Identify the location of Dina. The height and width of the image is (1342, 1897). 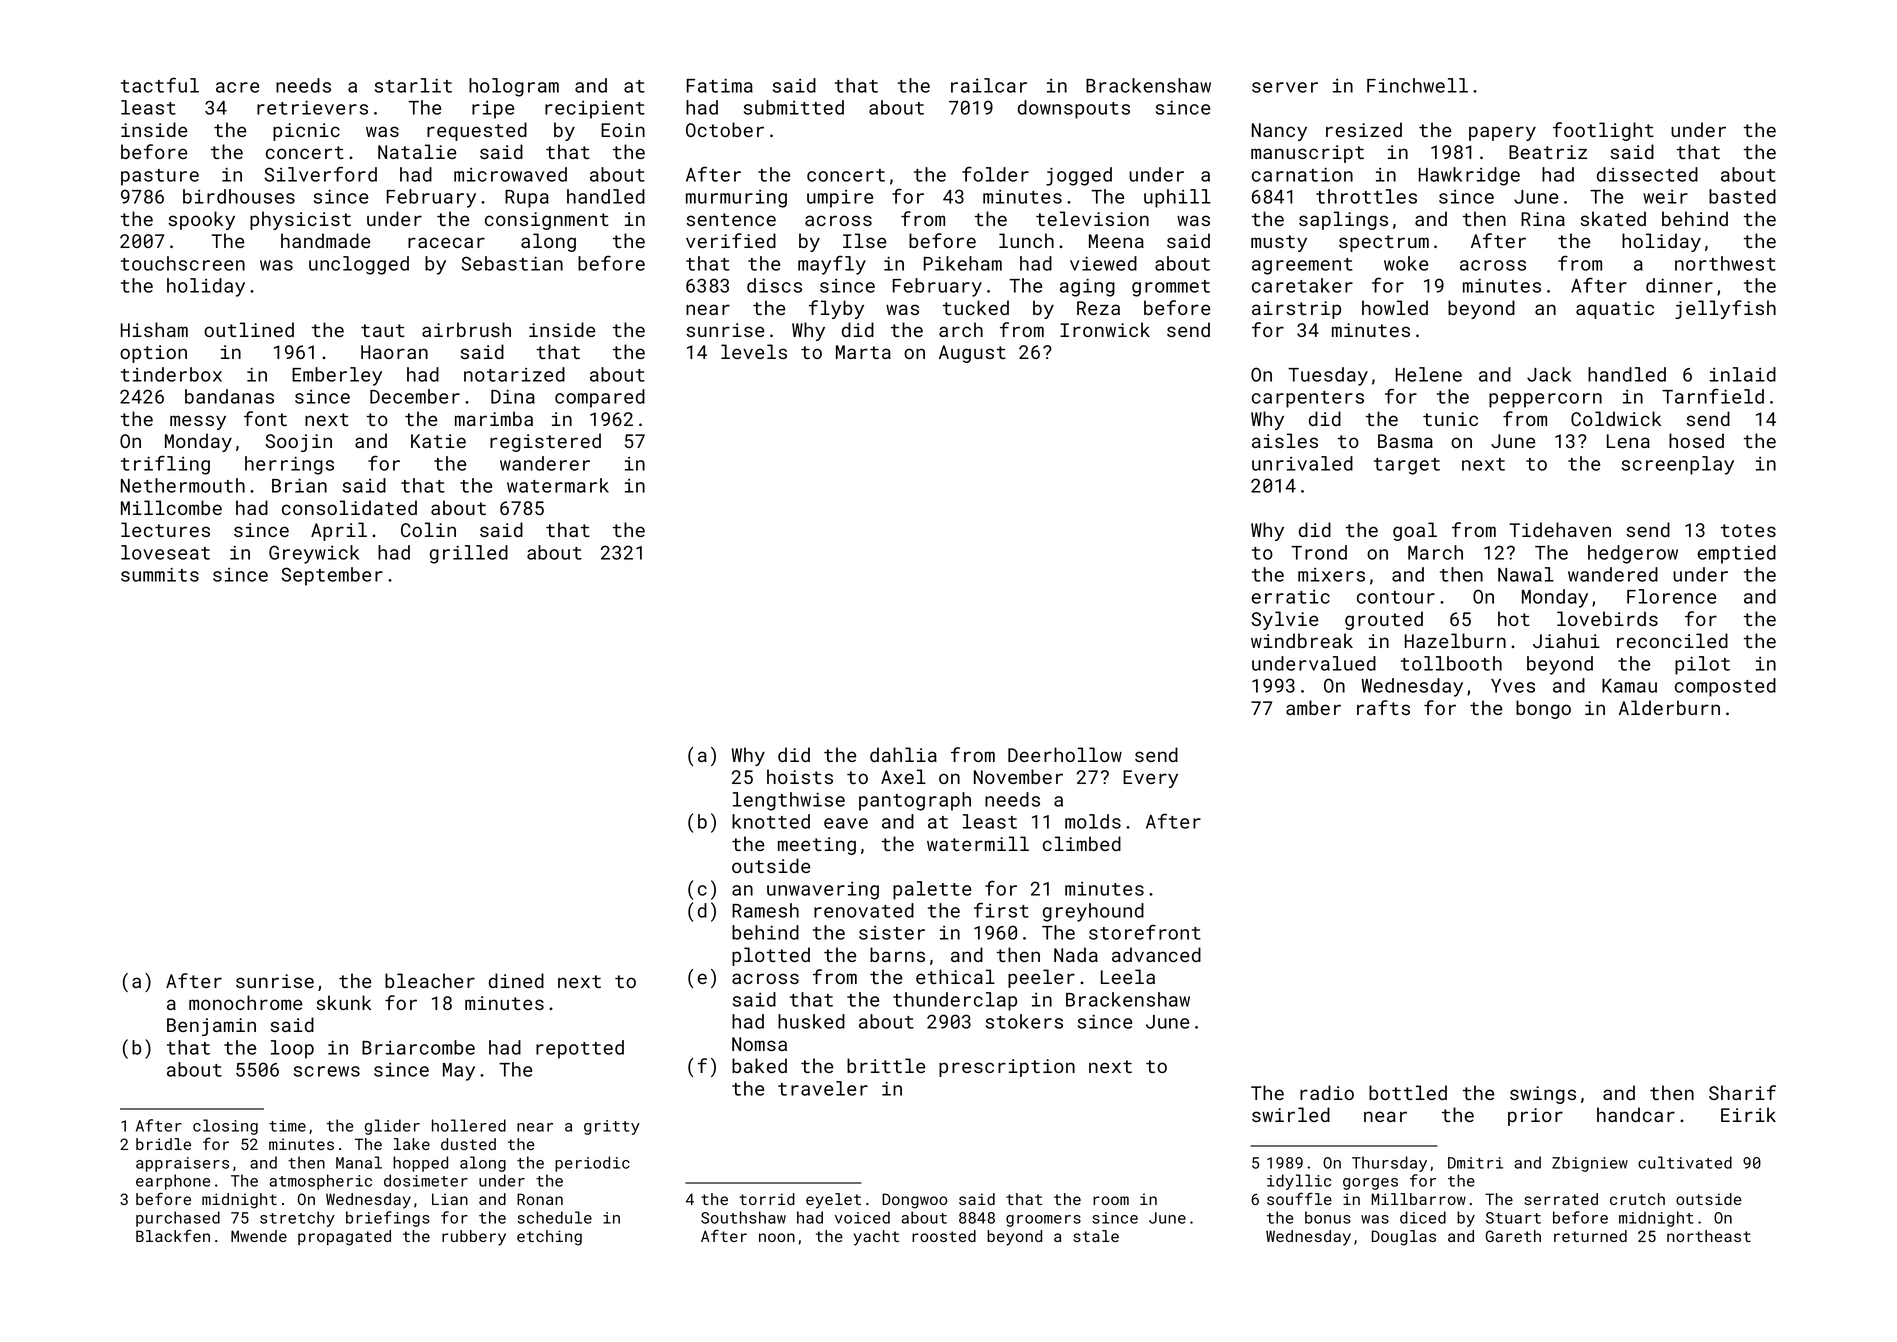
(513, 396).
